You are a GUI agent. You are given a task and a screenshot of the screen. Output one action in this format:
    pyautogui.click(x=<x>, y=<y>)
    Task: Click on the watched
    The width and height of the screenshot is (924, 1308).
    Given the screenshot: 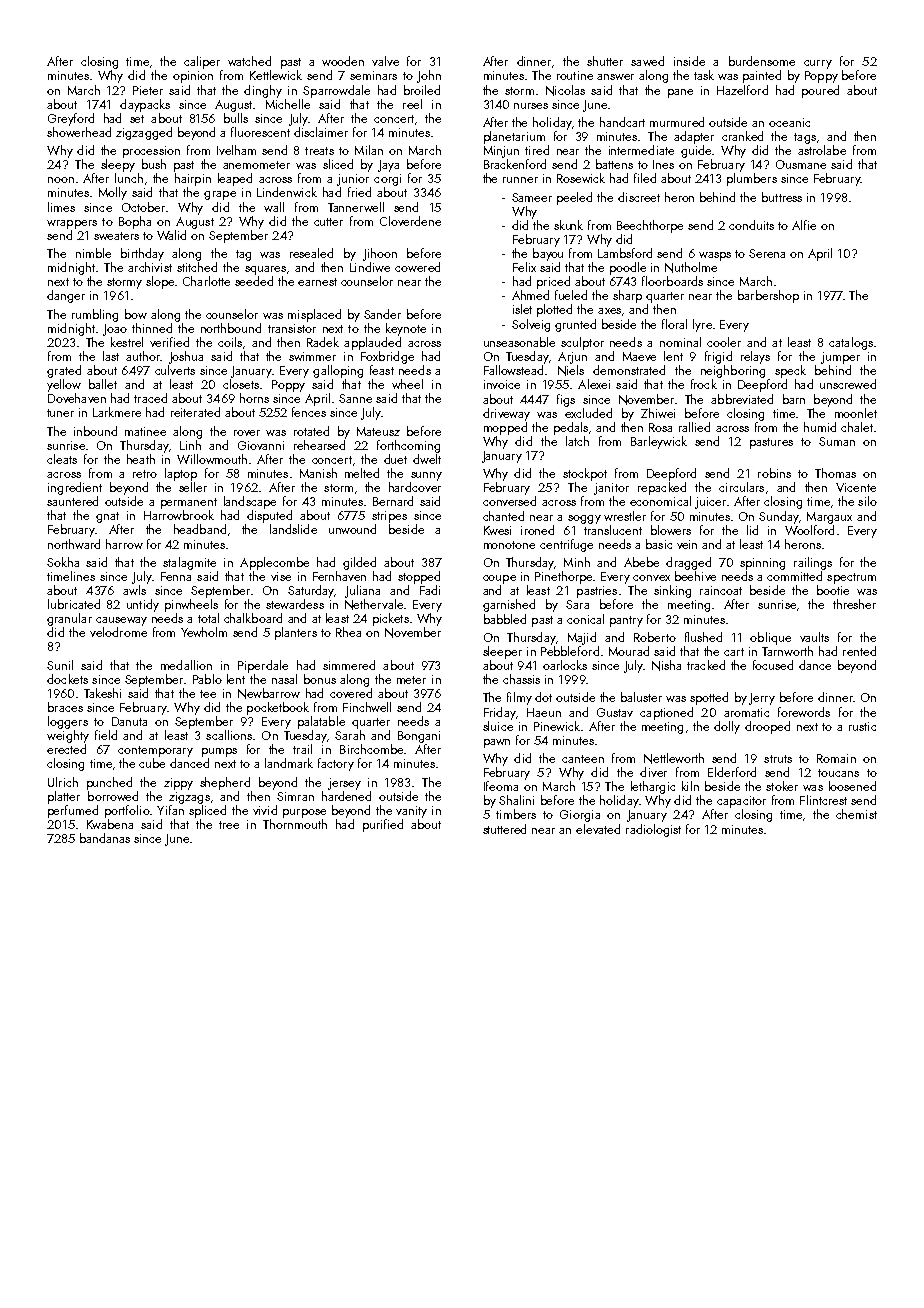 What is the action you would take?
    pyautogui.click(x=249, y=61)
